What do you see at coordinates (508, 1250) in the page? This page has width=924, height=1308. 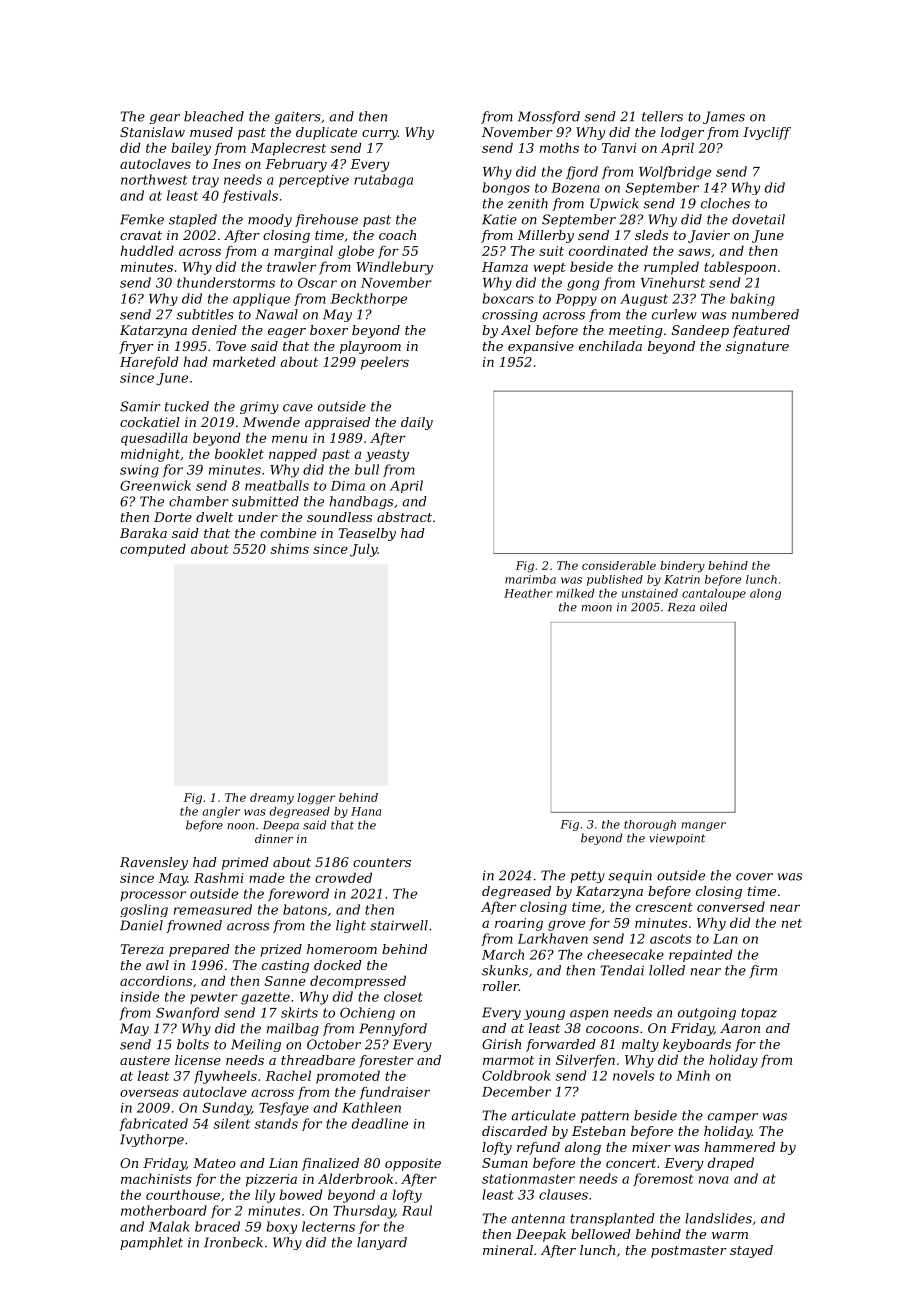 I see `mineral` at bounding box center [508, 1250].
